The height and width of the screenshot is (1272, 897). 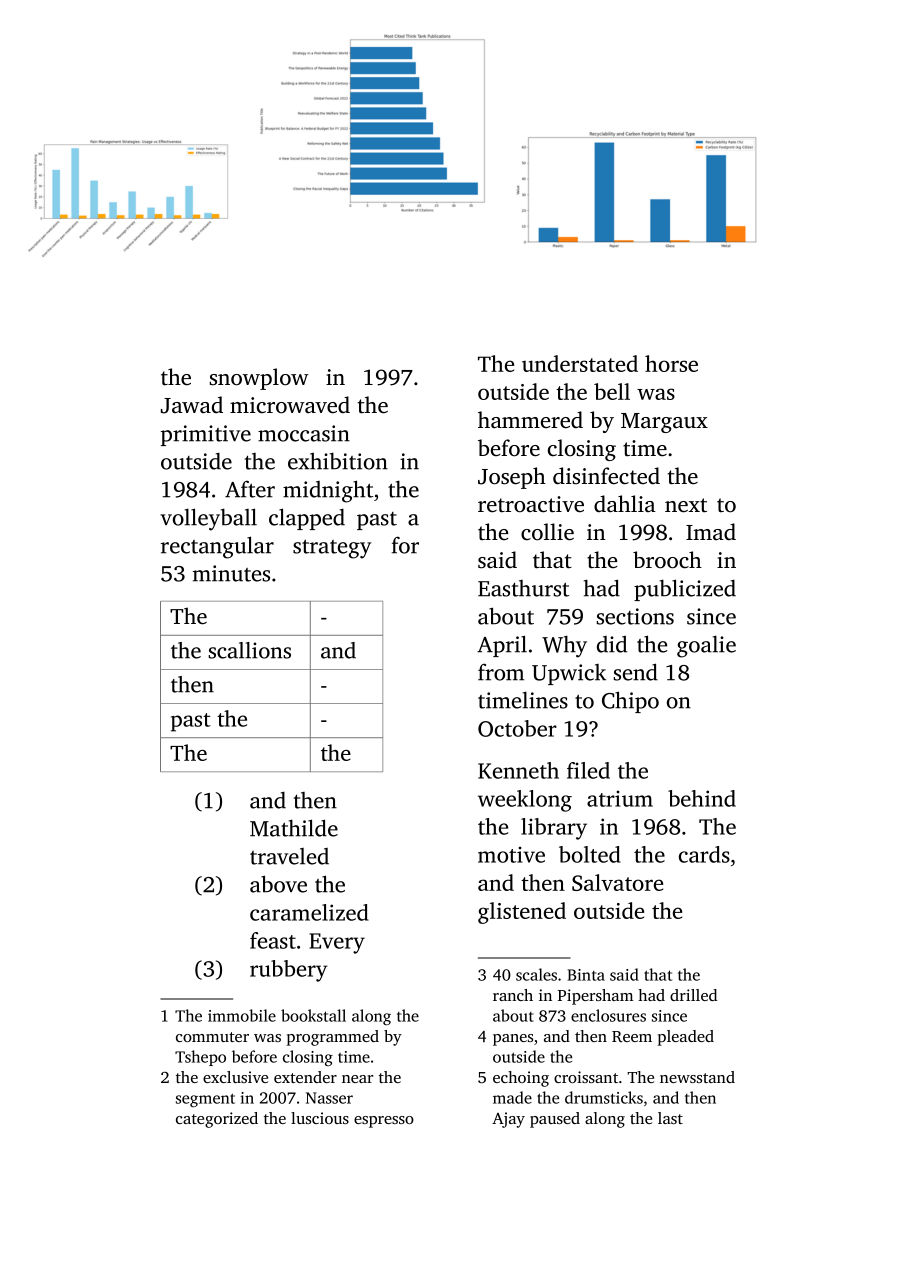 What do you see at coordinates (250, 650) in the screenshot?
I see `scallions` at bounding box center [250, 650].
